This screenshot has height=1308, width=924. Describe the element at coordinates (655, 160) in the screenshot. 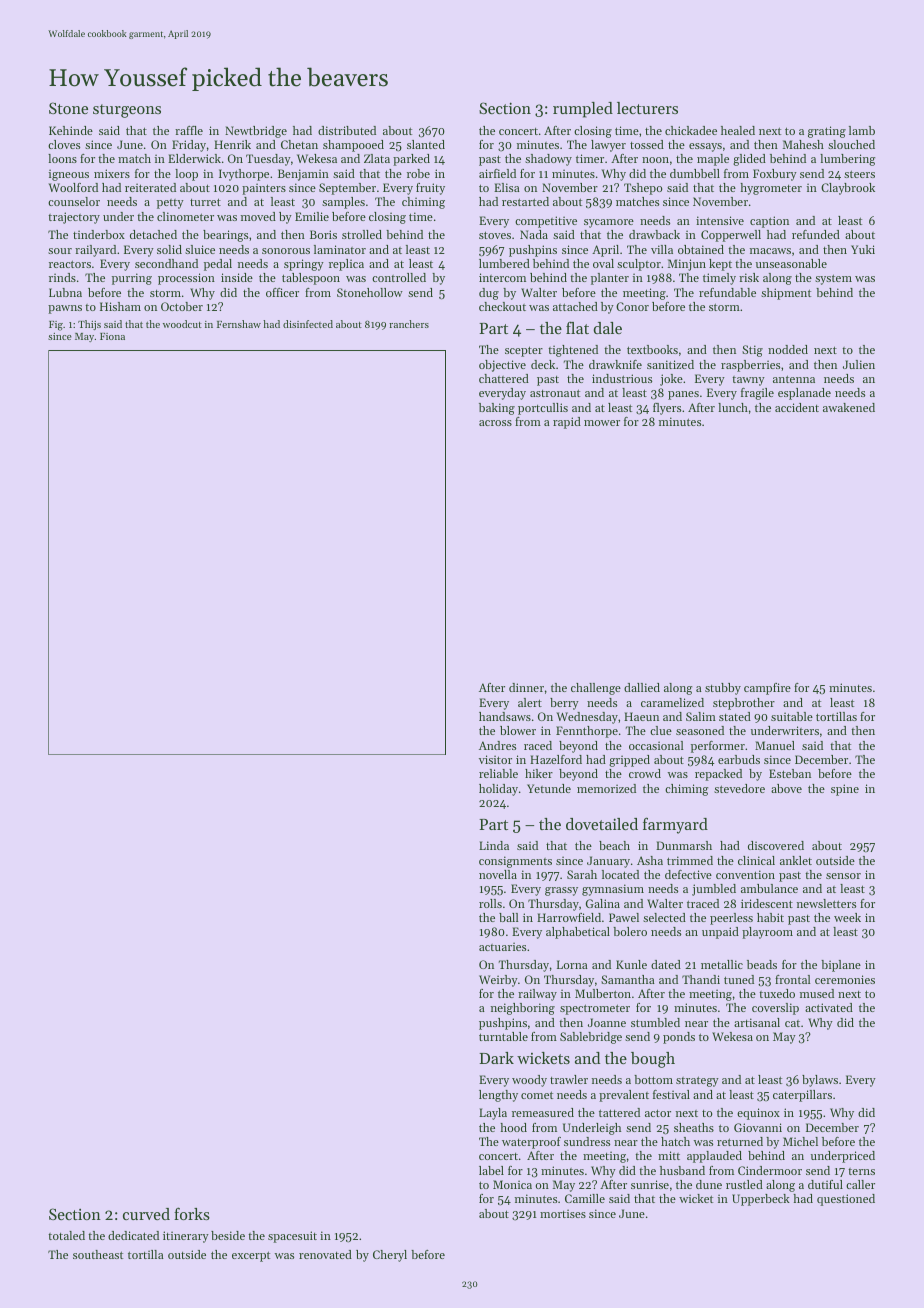

I see `noon` at that location.
